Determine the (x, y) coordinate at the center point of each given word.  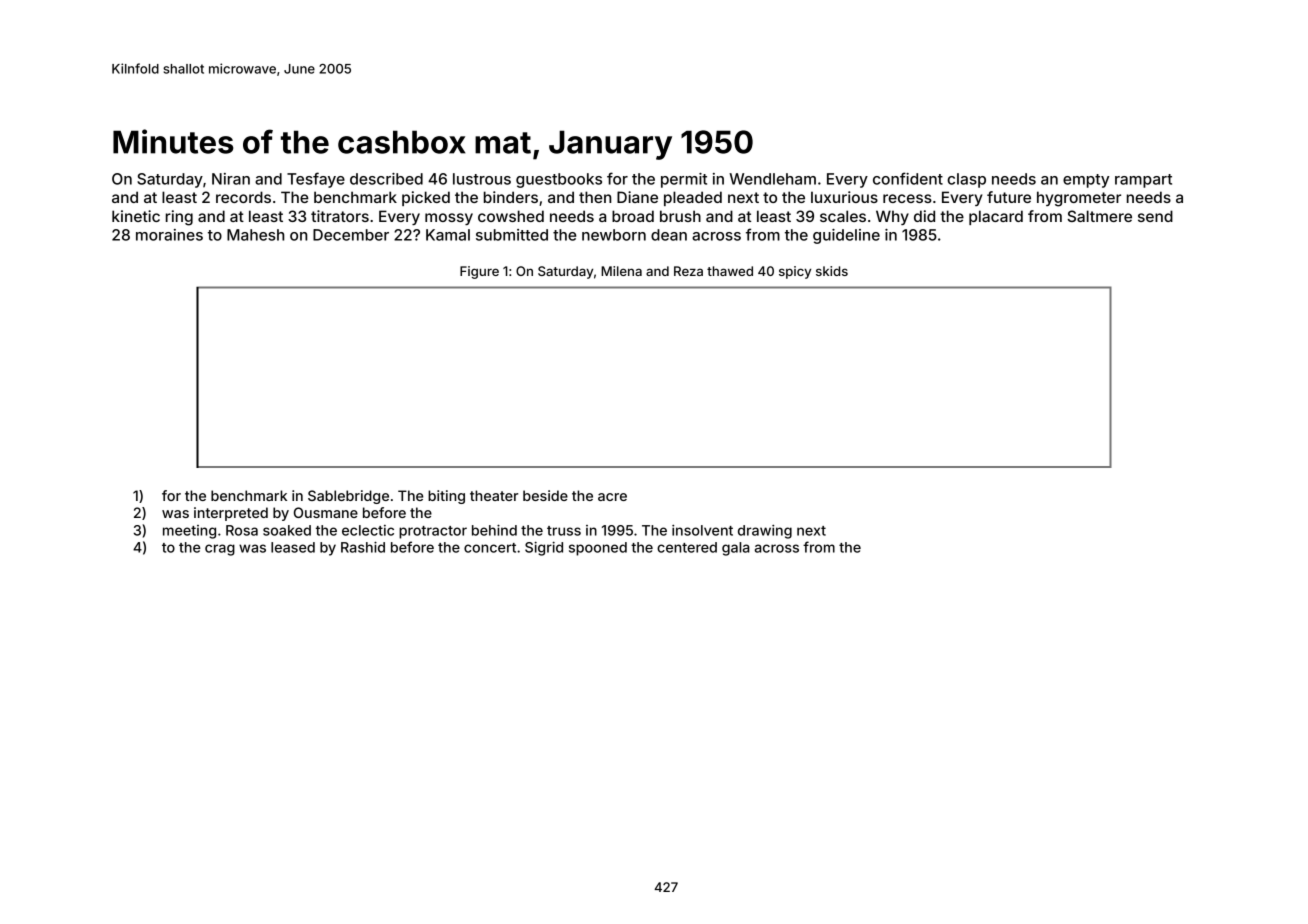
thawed (730, 271)
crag (220, 550)
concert (490, 548)
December (351, 235)
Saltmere (1099, 216)
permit (684, 180)
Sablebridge (348, 497)
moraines (169, 235)
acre (612, 497)
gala (736, 549)
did (924, 216)
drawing (765, 532)
